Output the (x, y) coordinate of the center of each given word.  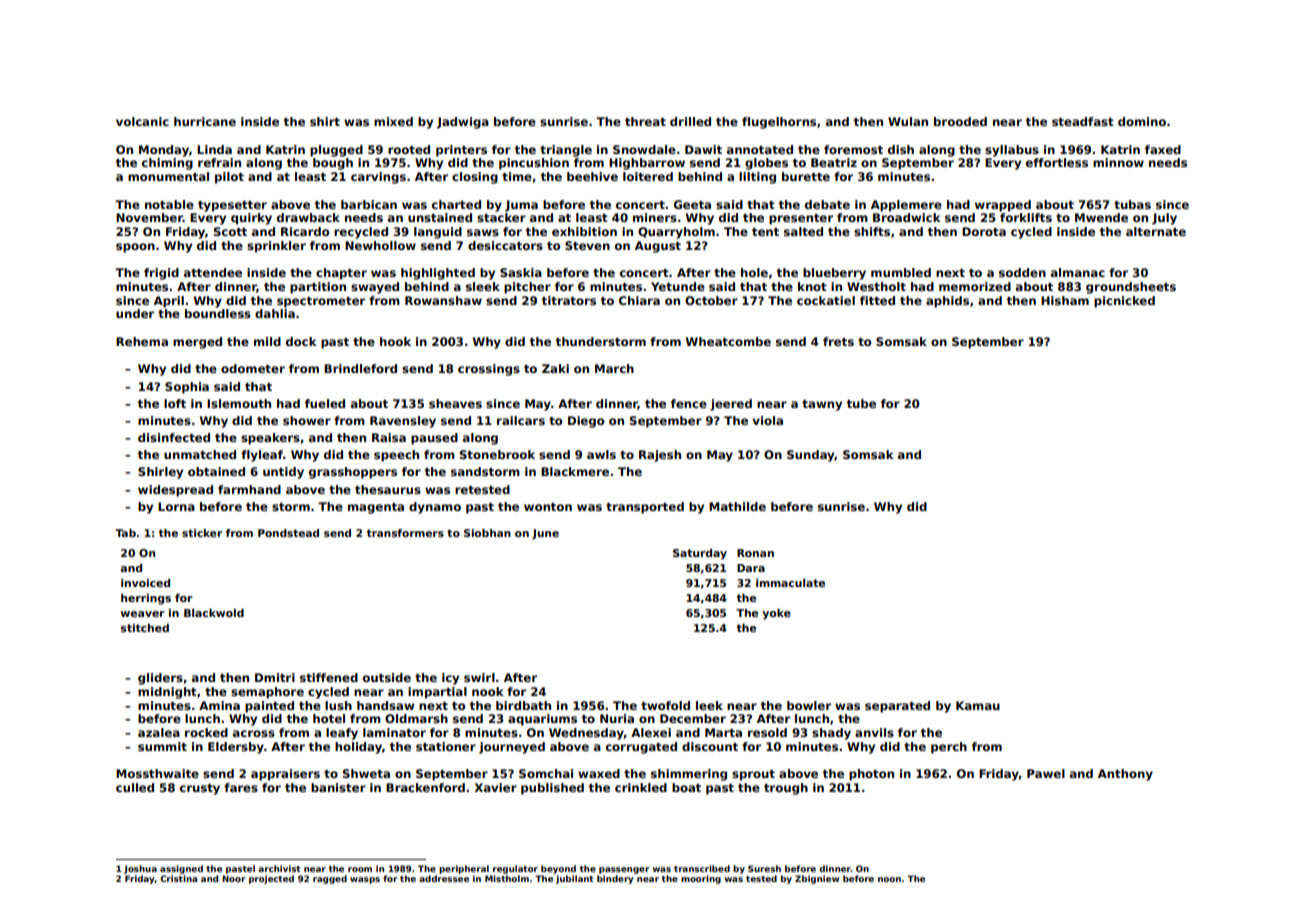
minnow (1118, 162)
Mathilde (737, 506)
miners (655, 217)
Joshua (140, 869)
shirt (325, 121)
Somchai (546, 773)
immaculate (790, 583)
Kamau (978, 705)
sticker (202, 533)
